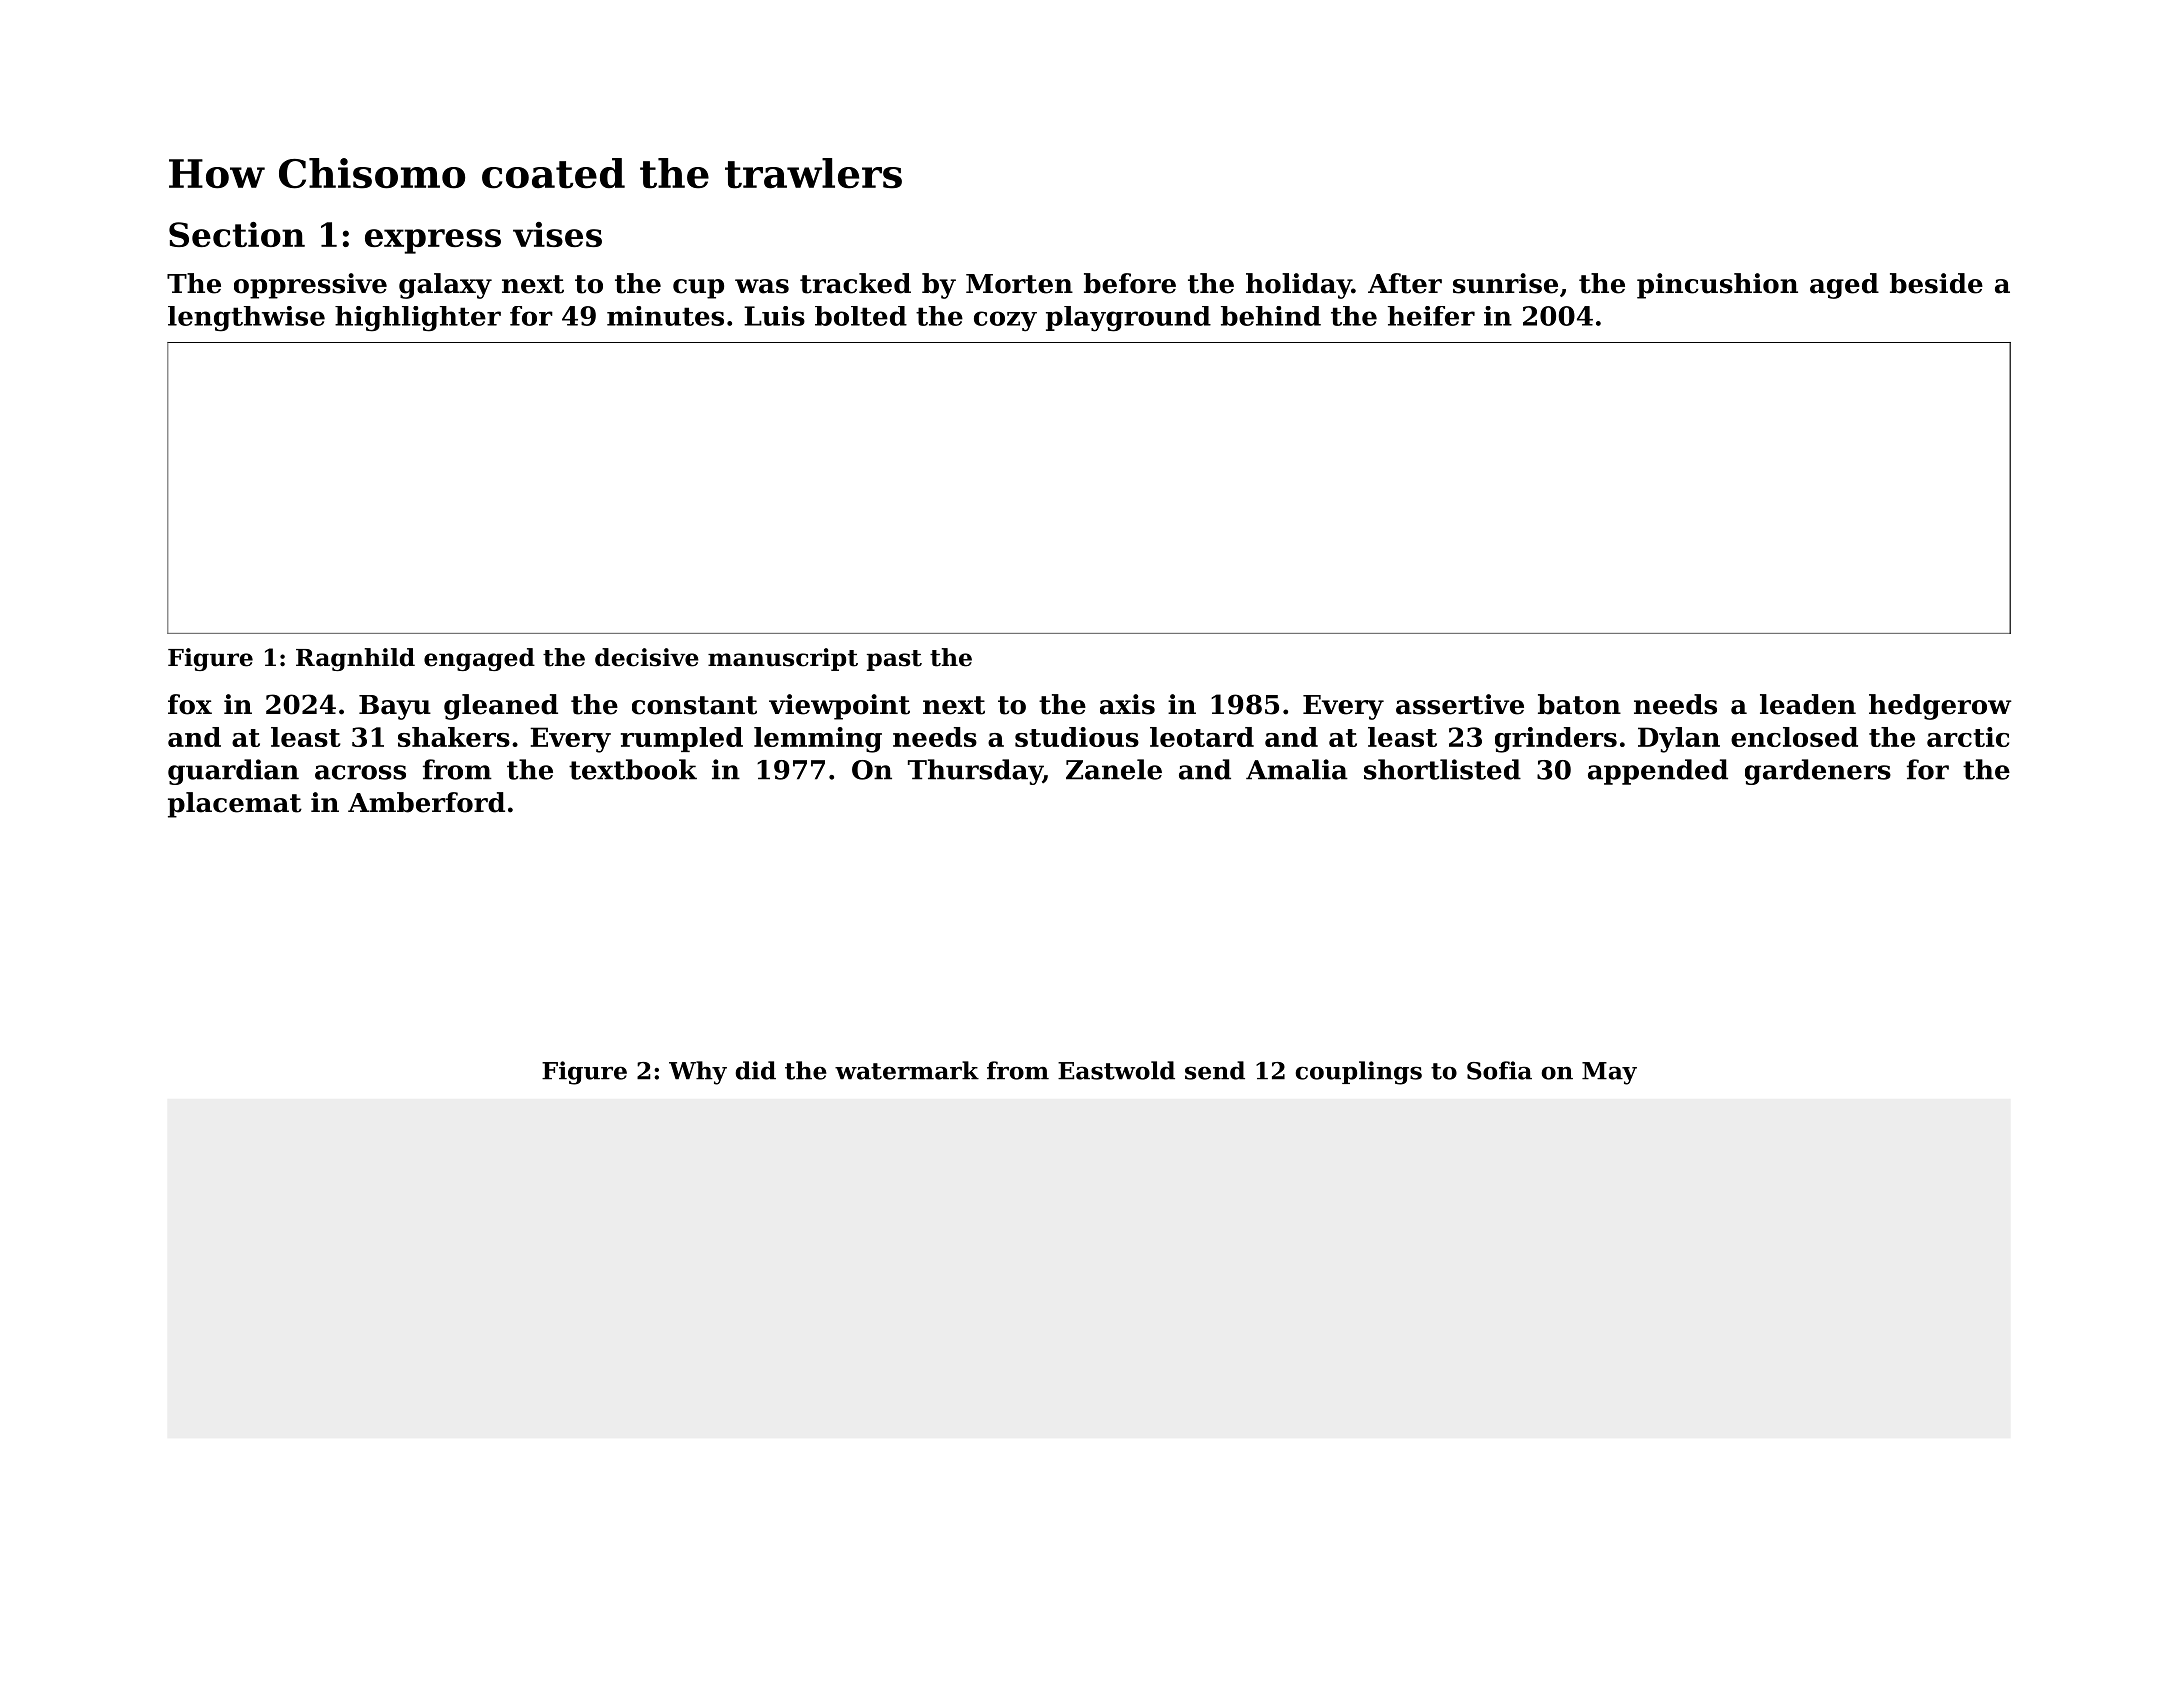 This screenshot has width=2178, height=1683. What do you see at coordinates (1405, 283) in the screenshot?
I see `After` at bounding box center [1405, 283].
